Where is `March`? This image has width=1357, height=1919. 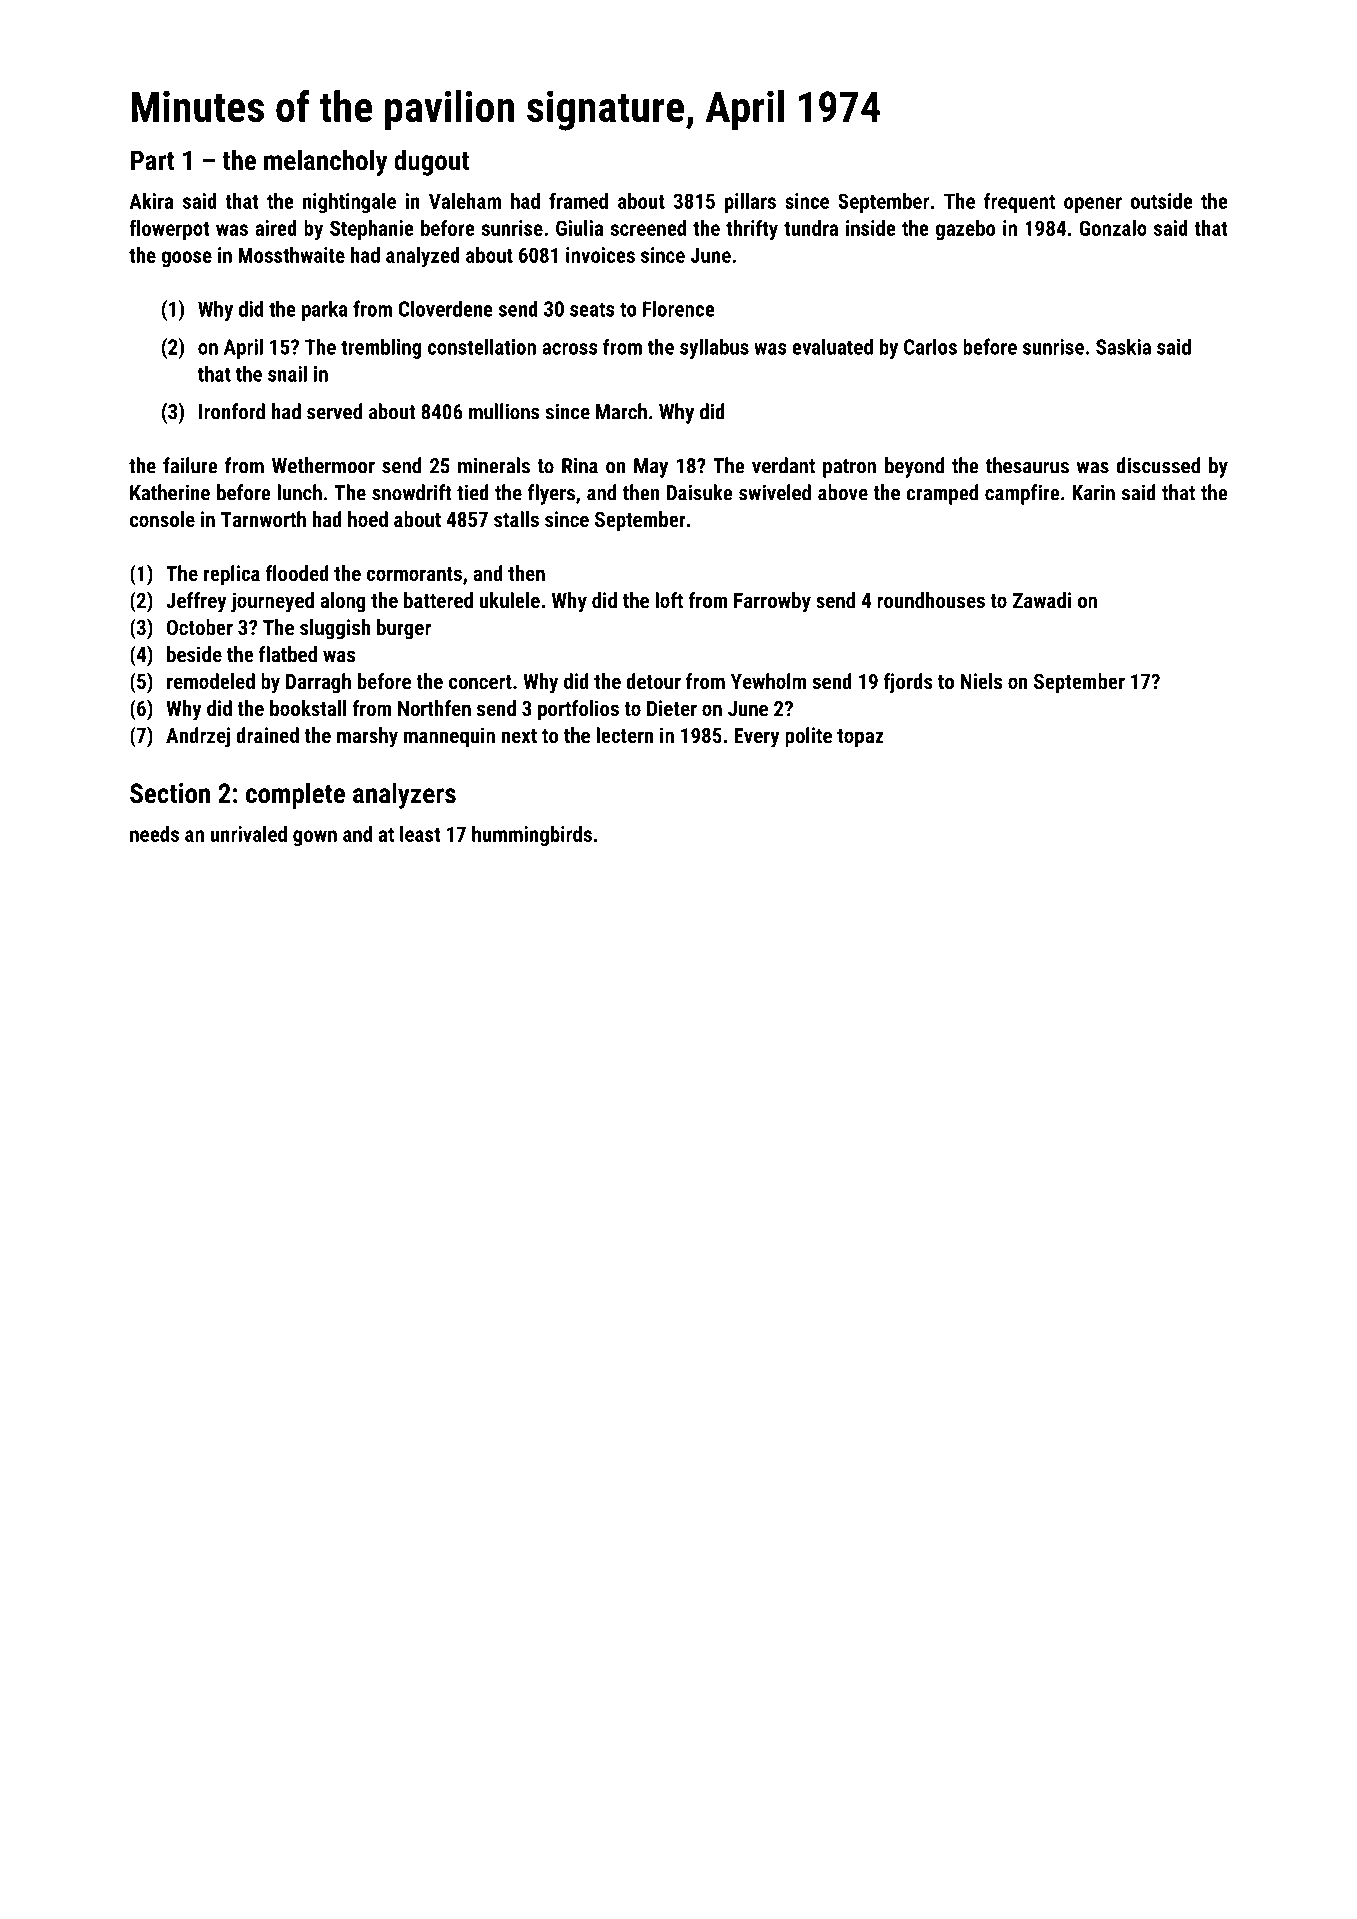
March is located at coordinates (621, 411).
